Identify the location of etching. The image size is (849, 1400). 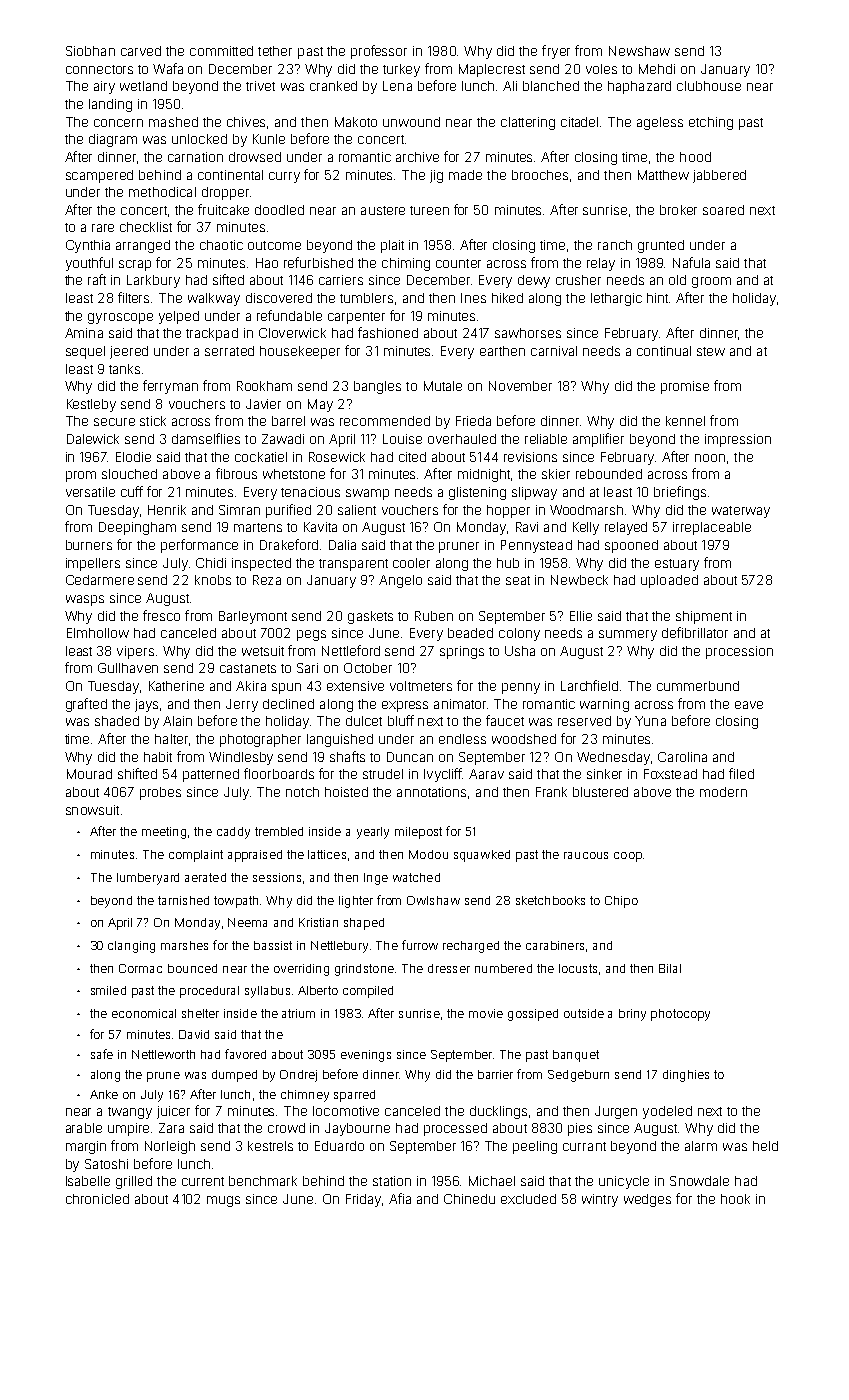
(711, 123).
